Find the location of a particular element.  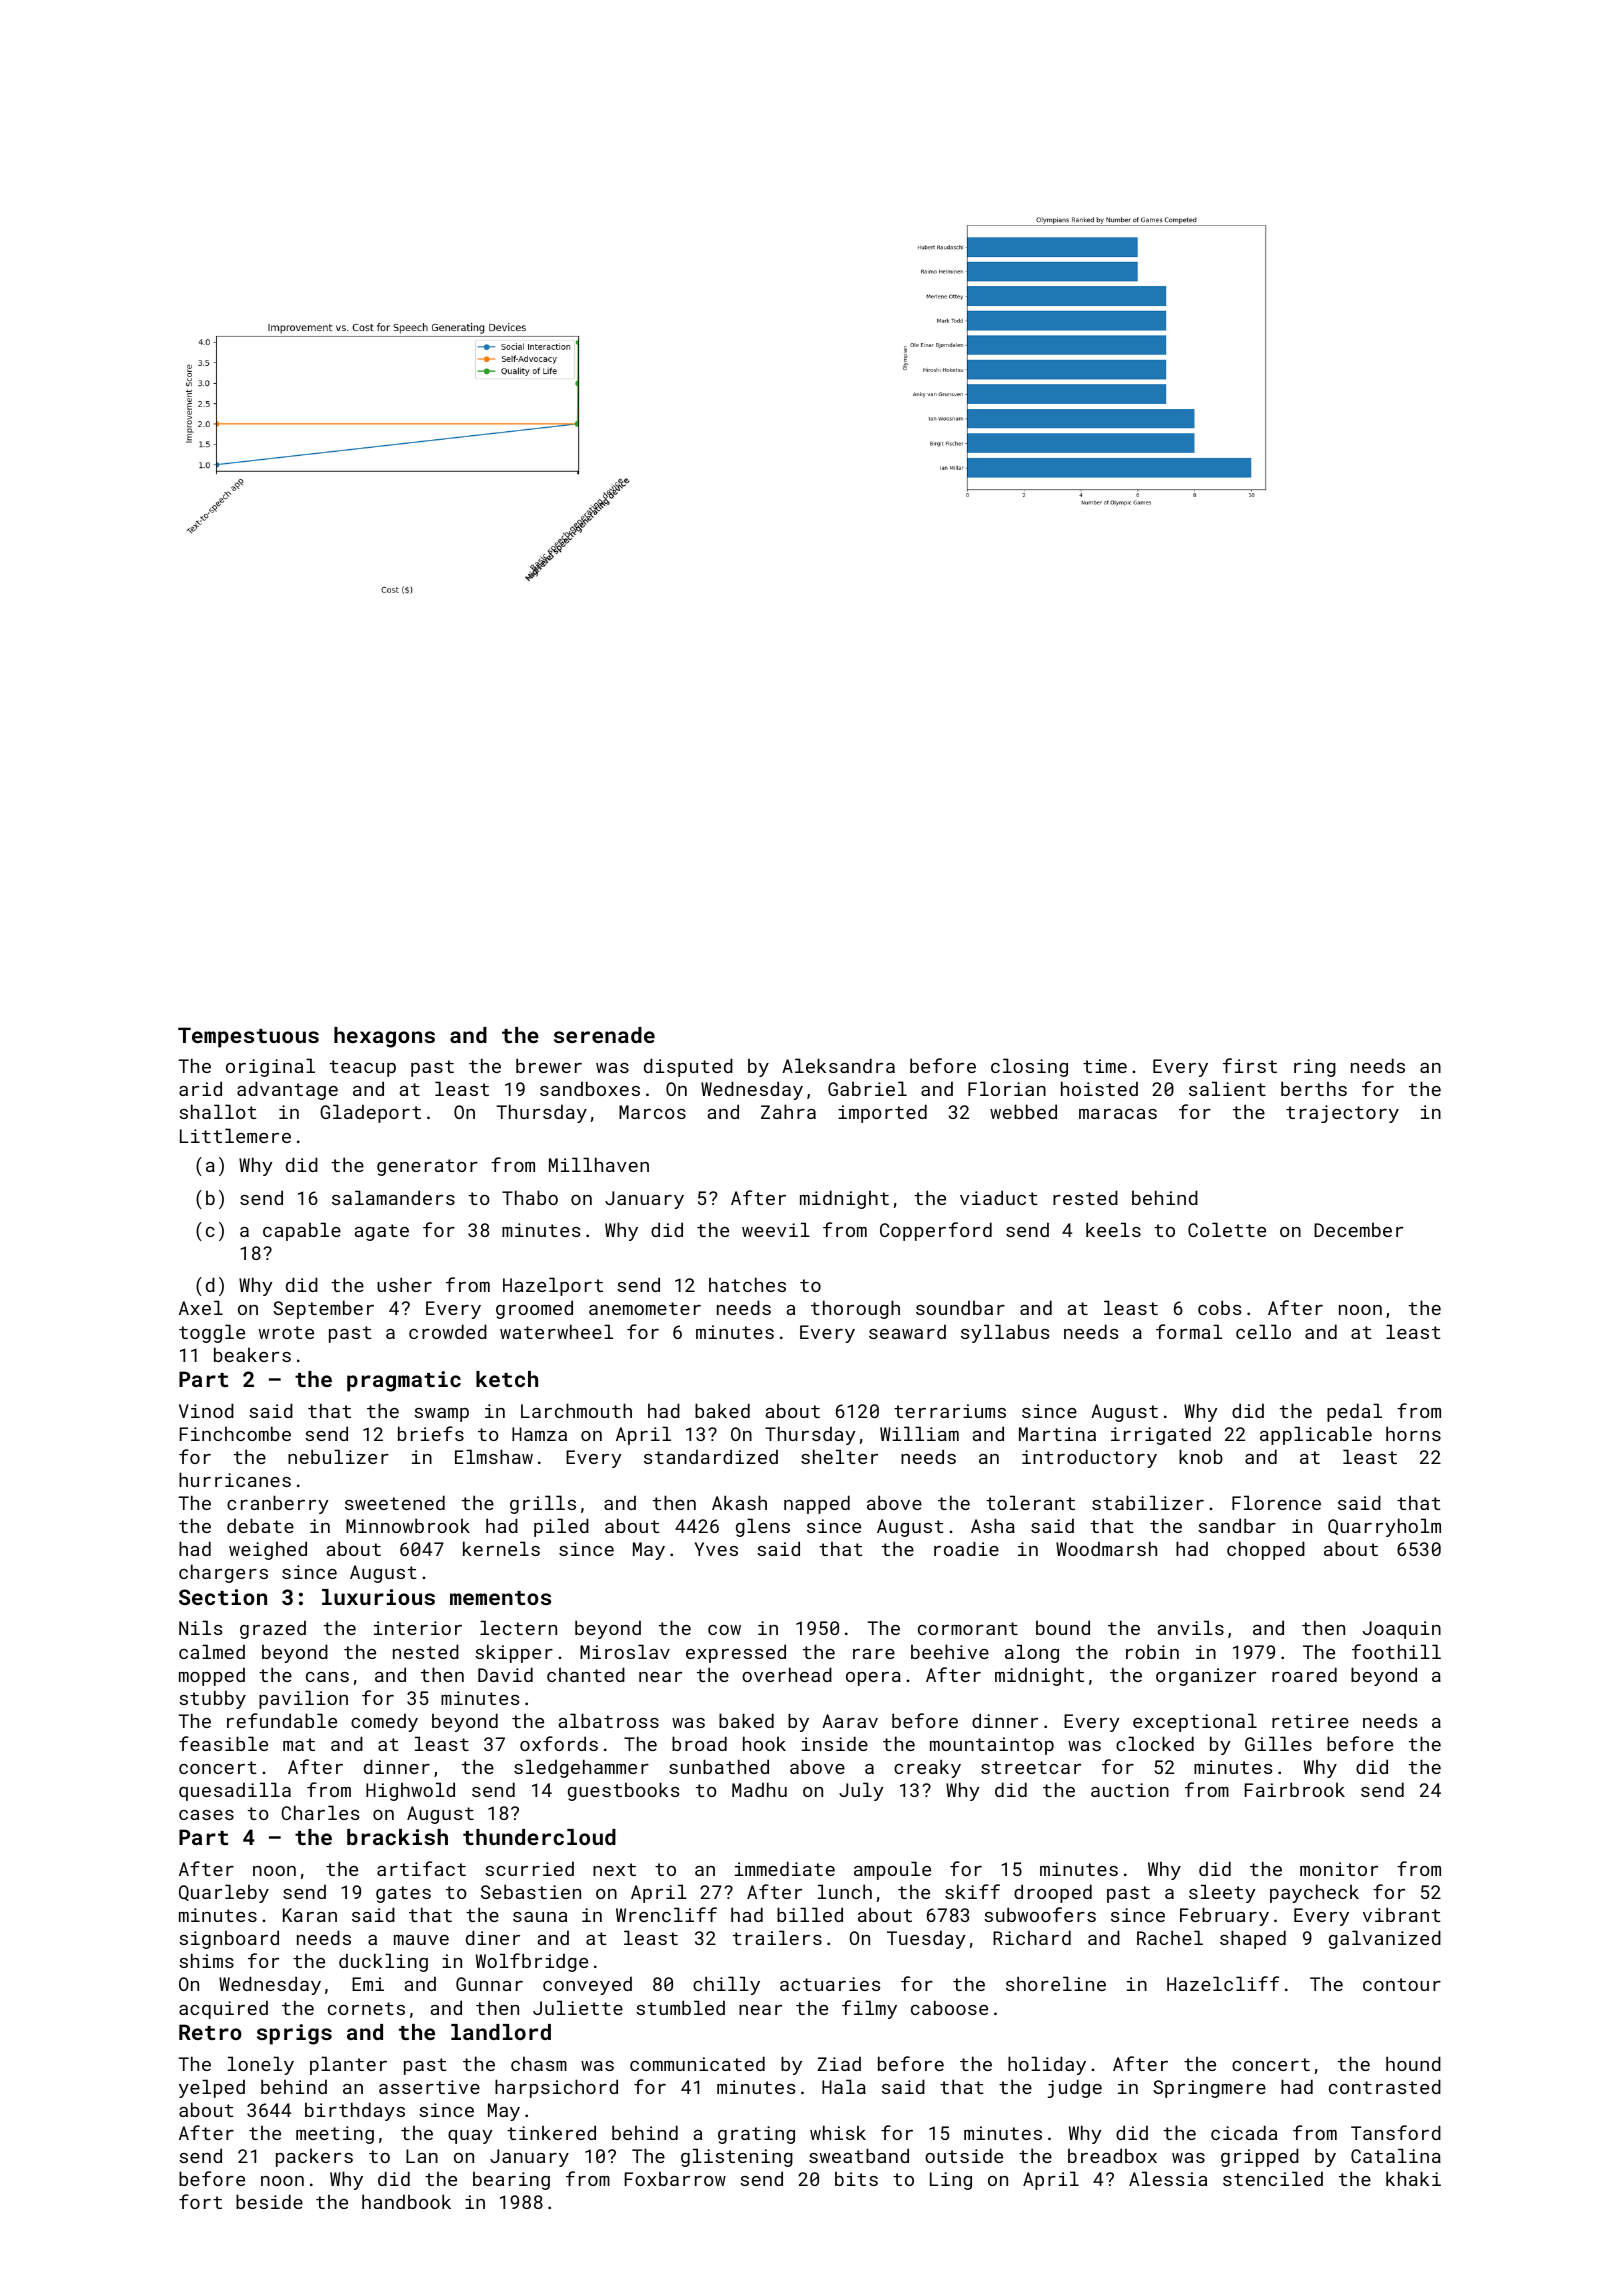

first is located at coordinates (1250, 1065).
